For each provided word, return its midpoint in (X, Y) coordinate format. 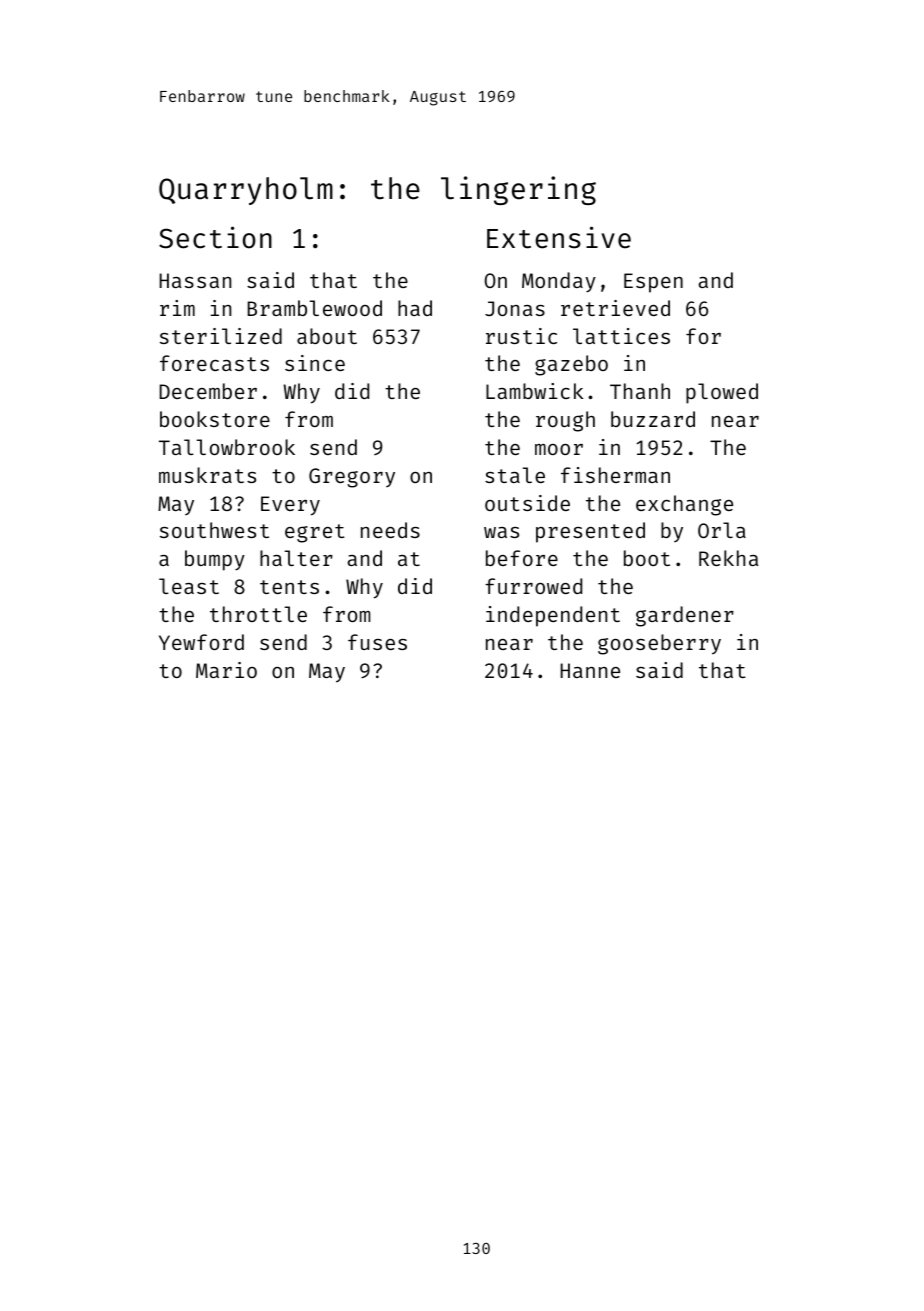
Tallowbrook (227, 447)
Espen (653, 283)
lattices (621, 336)
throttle (258, 614)
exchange (684, 505)
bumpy (215, 560)
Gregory (352, 478)
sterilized (221, 336)
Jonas (515, 308)
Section (215, 237)
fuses (377, 642)
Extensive (559, 237)
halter (296, 558)
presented (590, 532)
